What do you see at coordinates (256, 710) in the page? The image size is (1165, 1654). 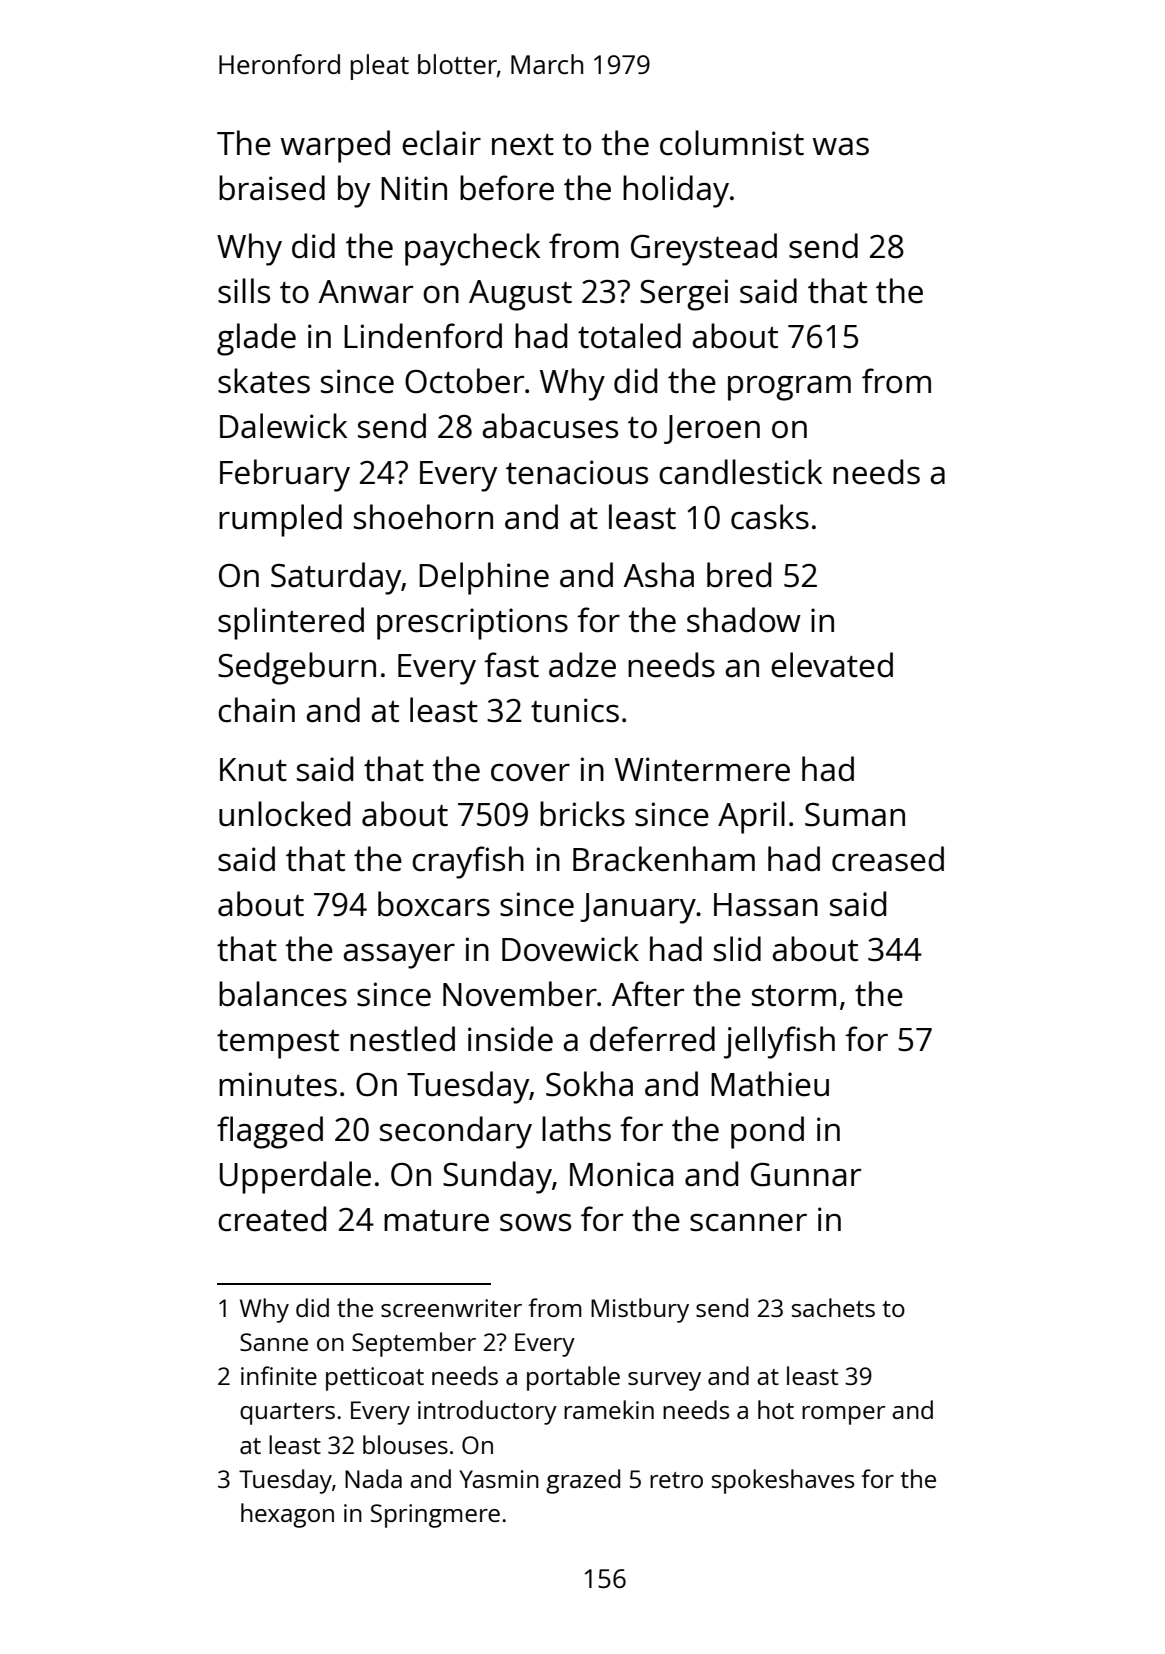 I see `chain` at bounding box center [256, 710].
